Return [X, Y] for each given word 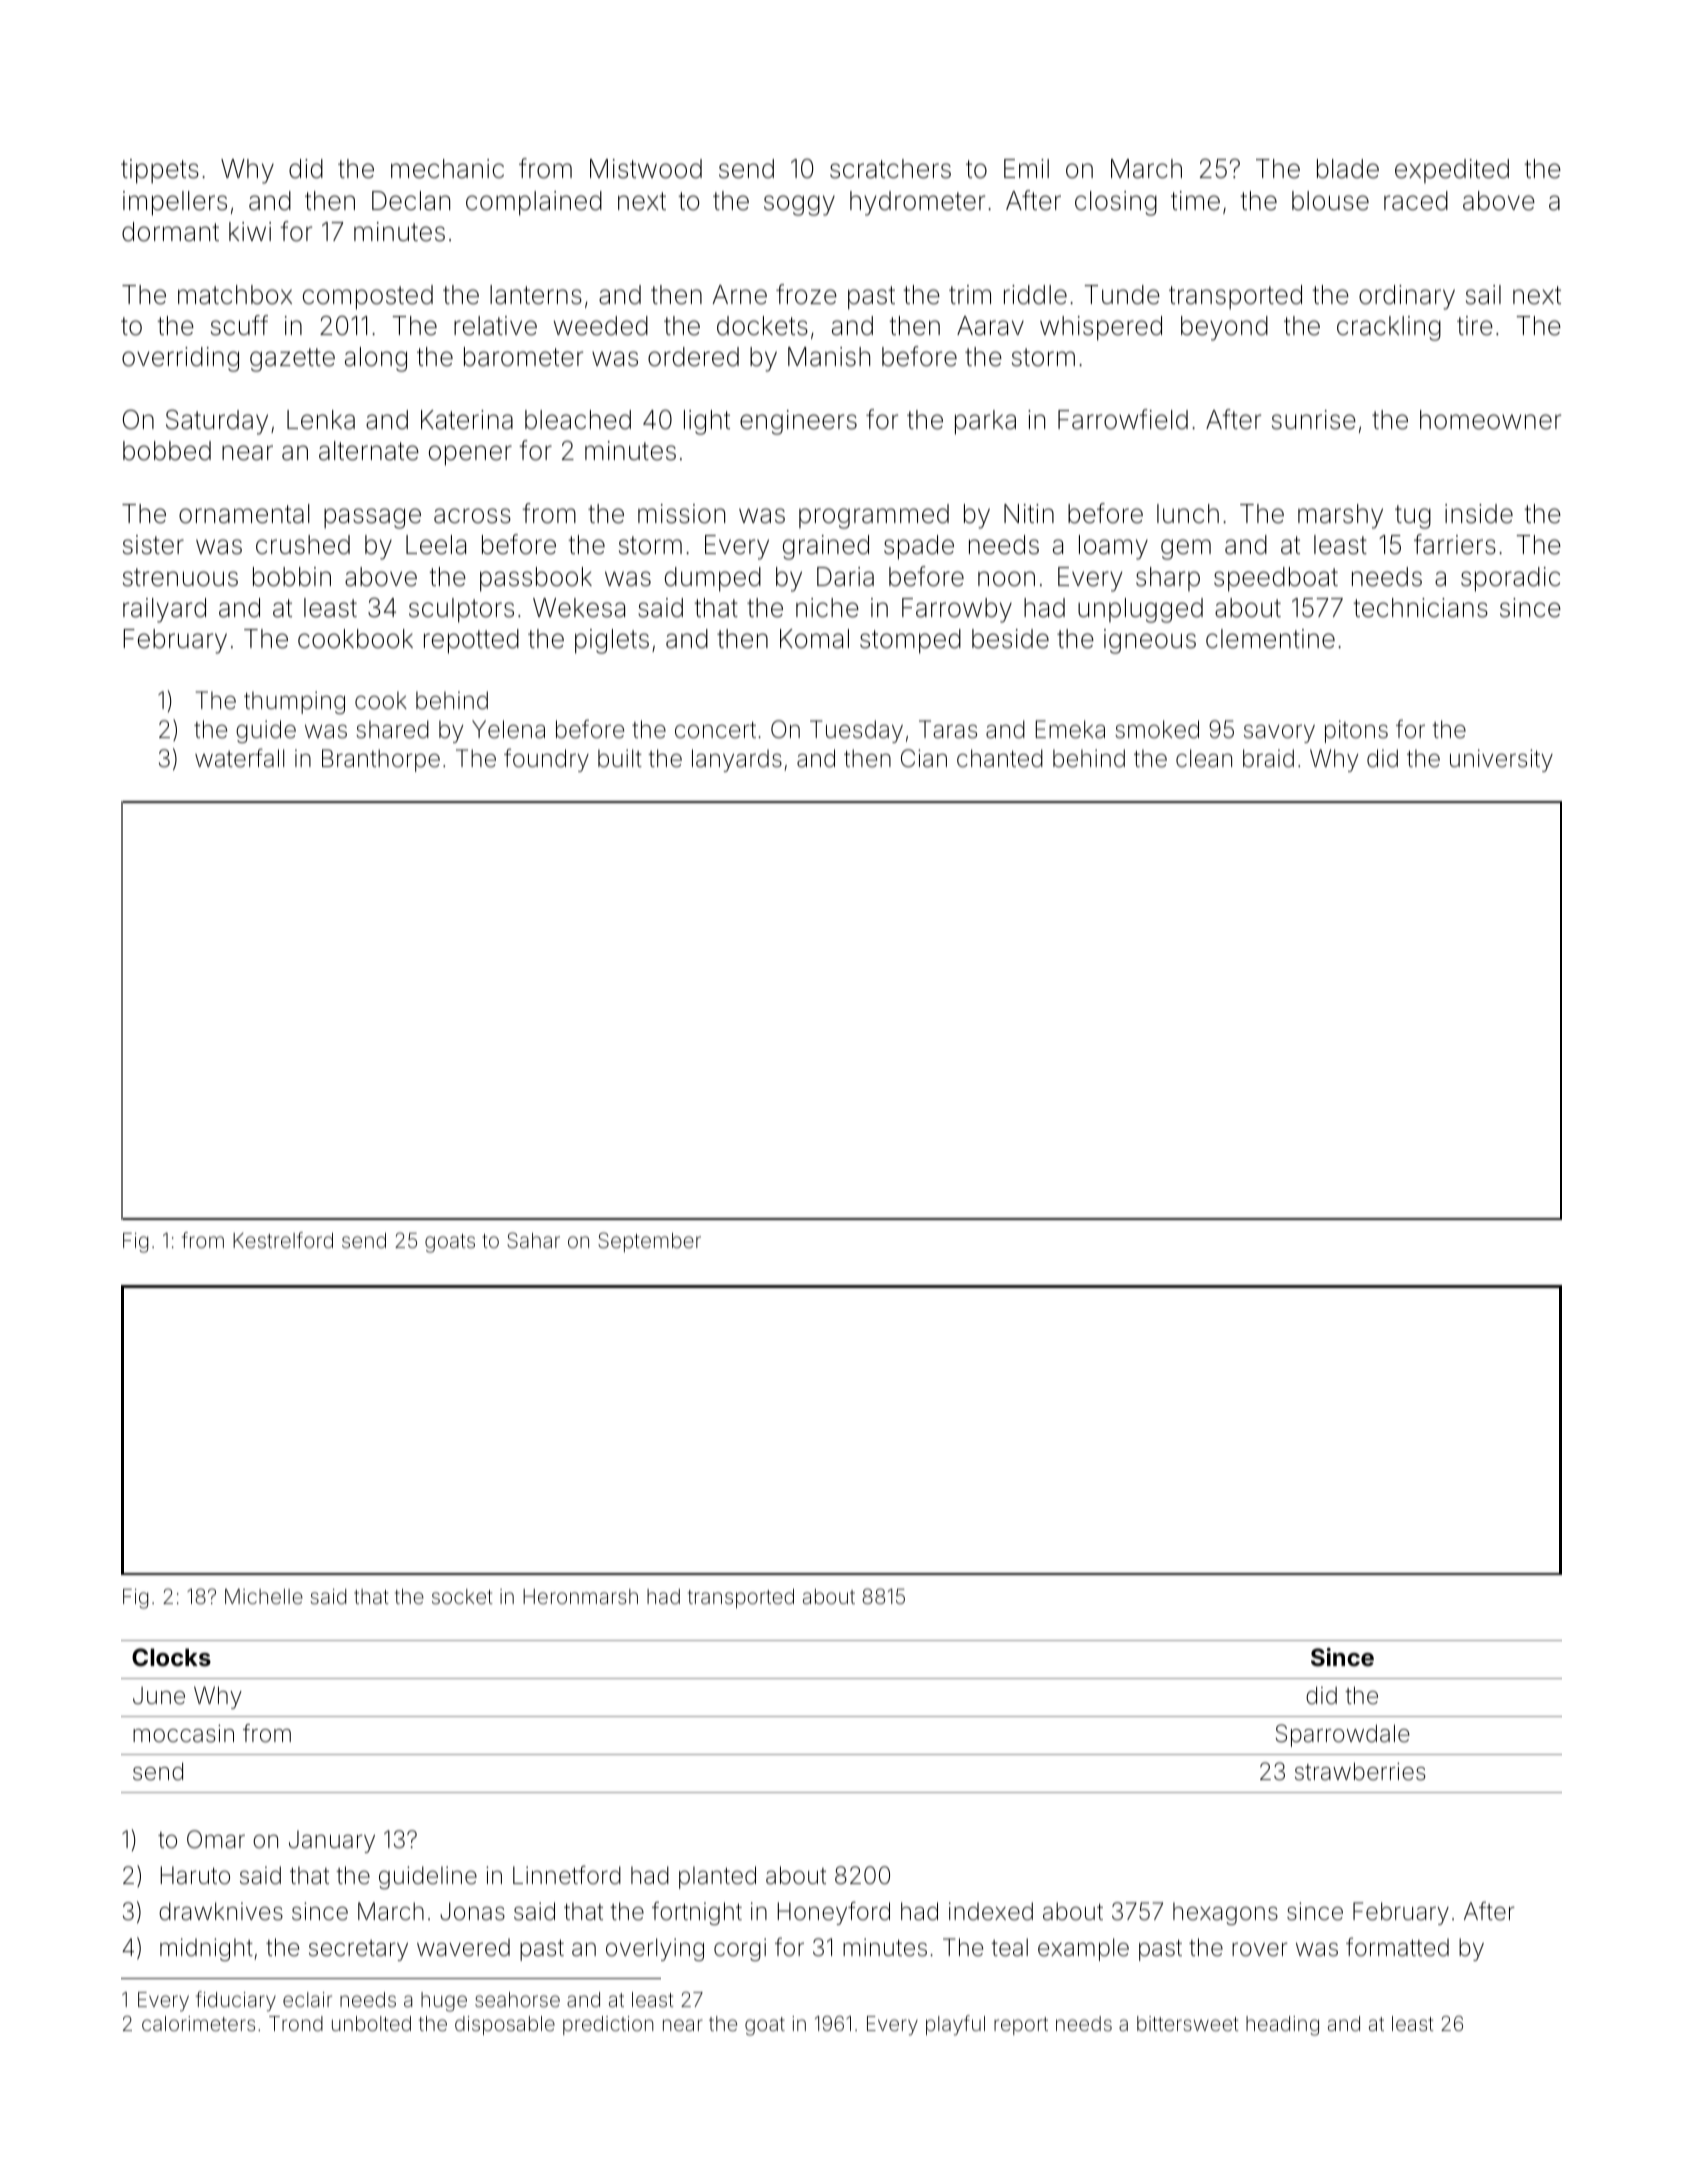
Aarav [990, 326]
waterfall [239, 758]
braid [1268, 758]
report [1021, 2026]
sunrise [1314, 420]
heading [1282, 2026]
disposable [505, 2025]
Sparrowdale [1343, 1735]
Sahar [533, 1240]
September [649, 1242]
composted [368, 297]
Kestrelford [283, 1240]
